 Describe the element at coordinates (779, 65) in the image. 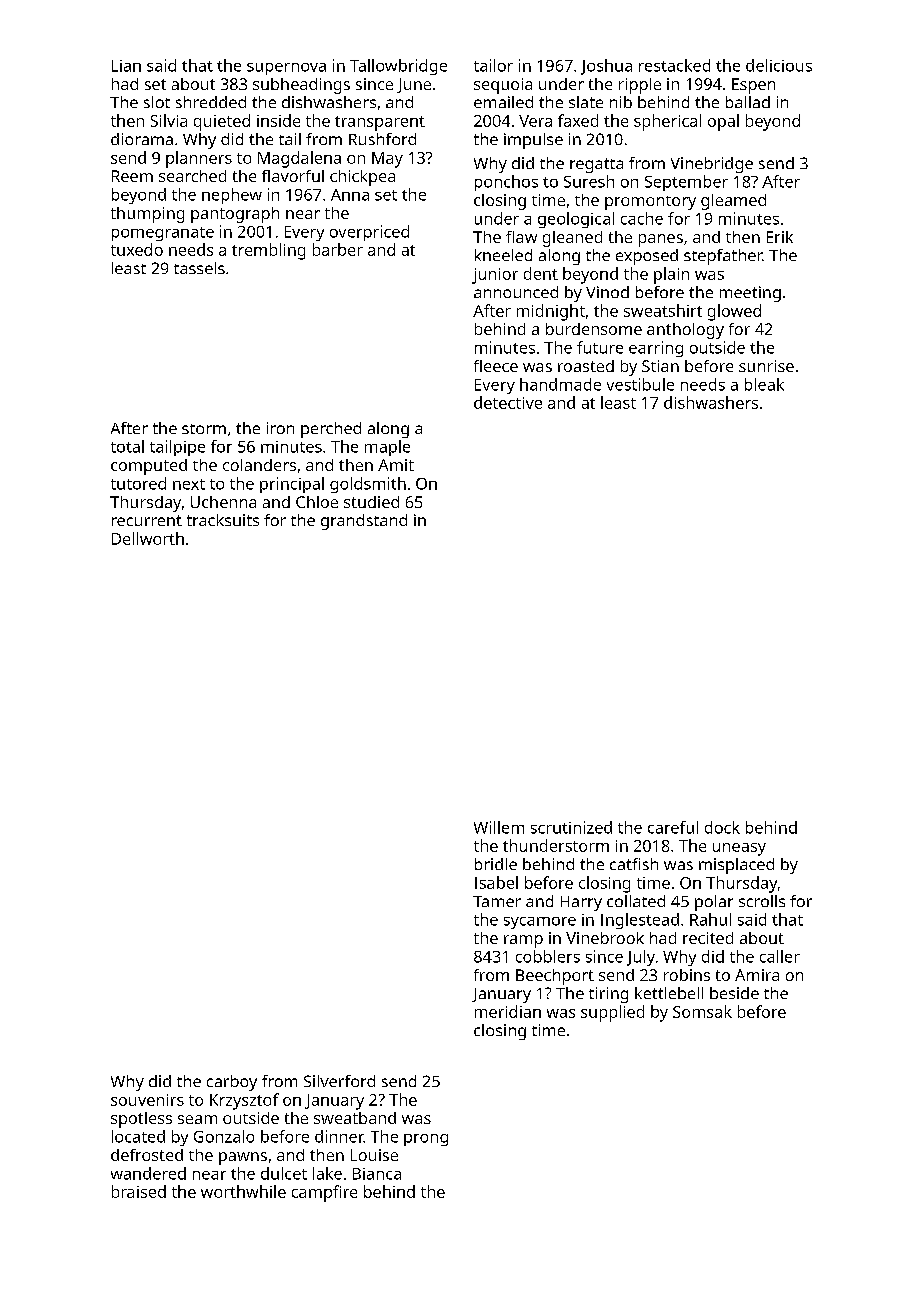

I see `delicious` at that location.
